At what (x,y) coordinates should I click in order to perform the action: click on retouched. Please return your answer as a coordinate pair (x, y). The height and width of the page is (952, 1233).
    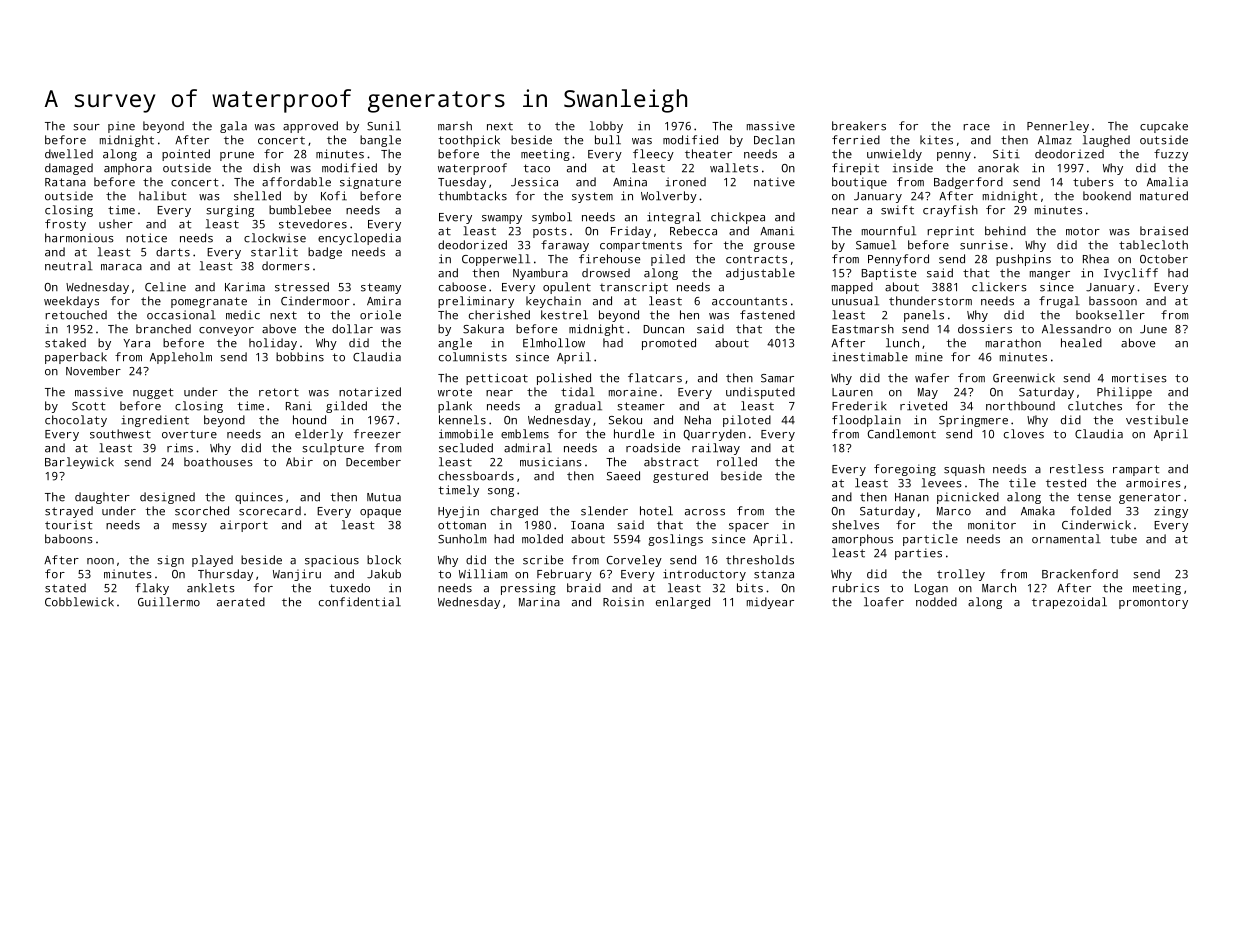
    Looking at the image, I should click on (76, 315).
